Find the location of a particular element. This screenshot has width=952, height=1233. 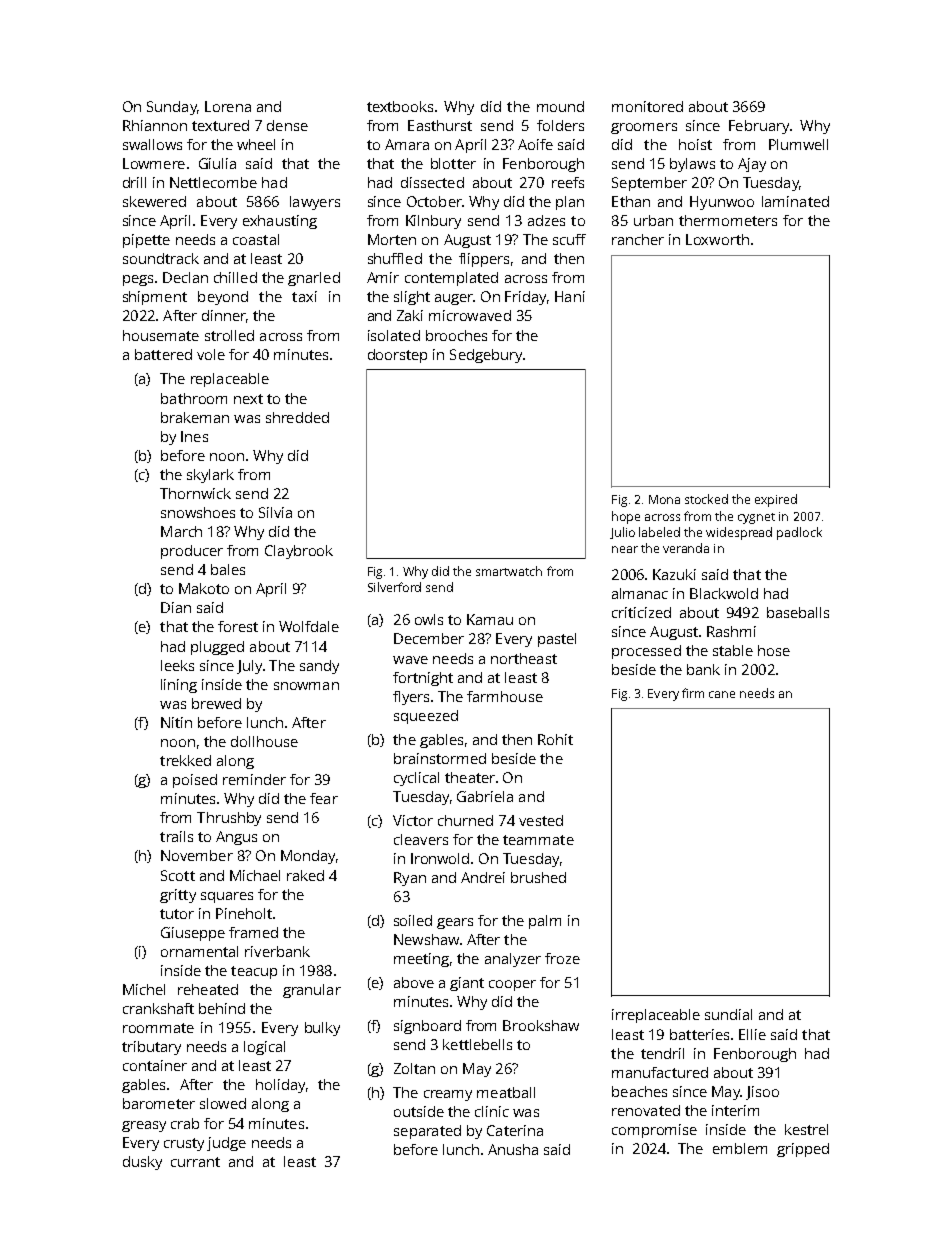

monitored is located at coordinates (647, 106).
